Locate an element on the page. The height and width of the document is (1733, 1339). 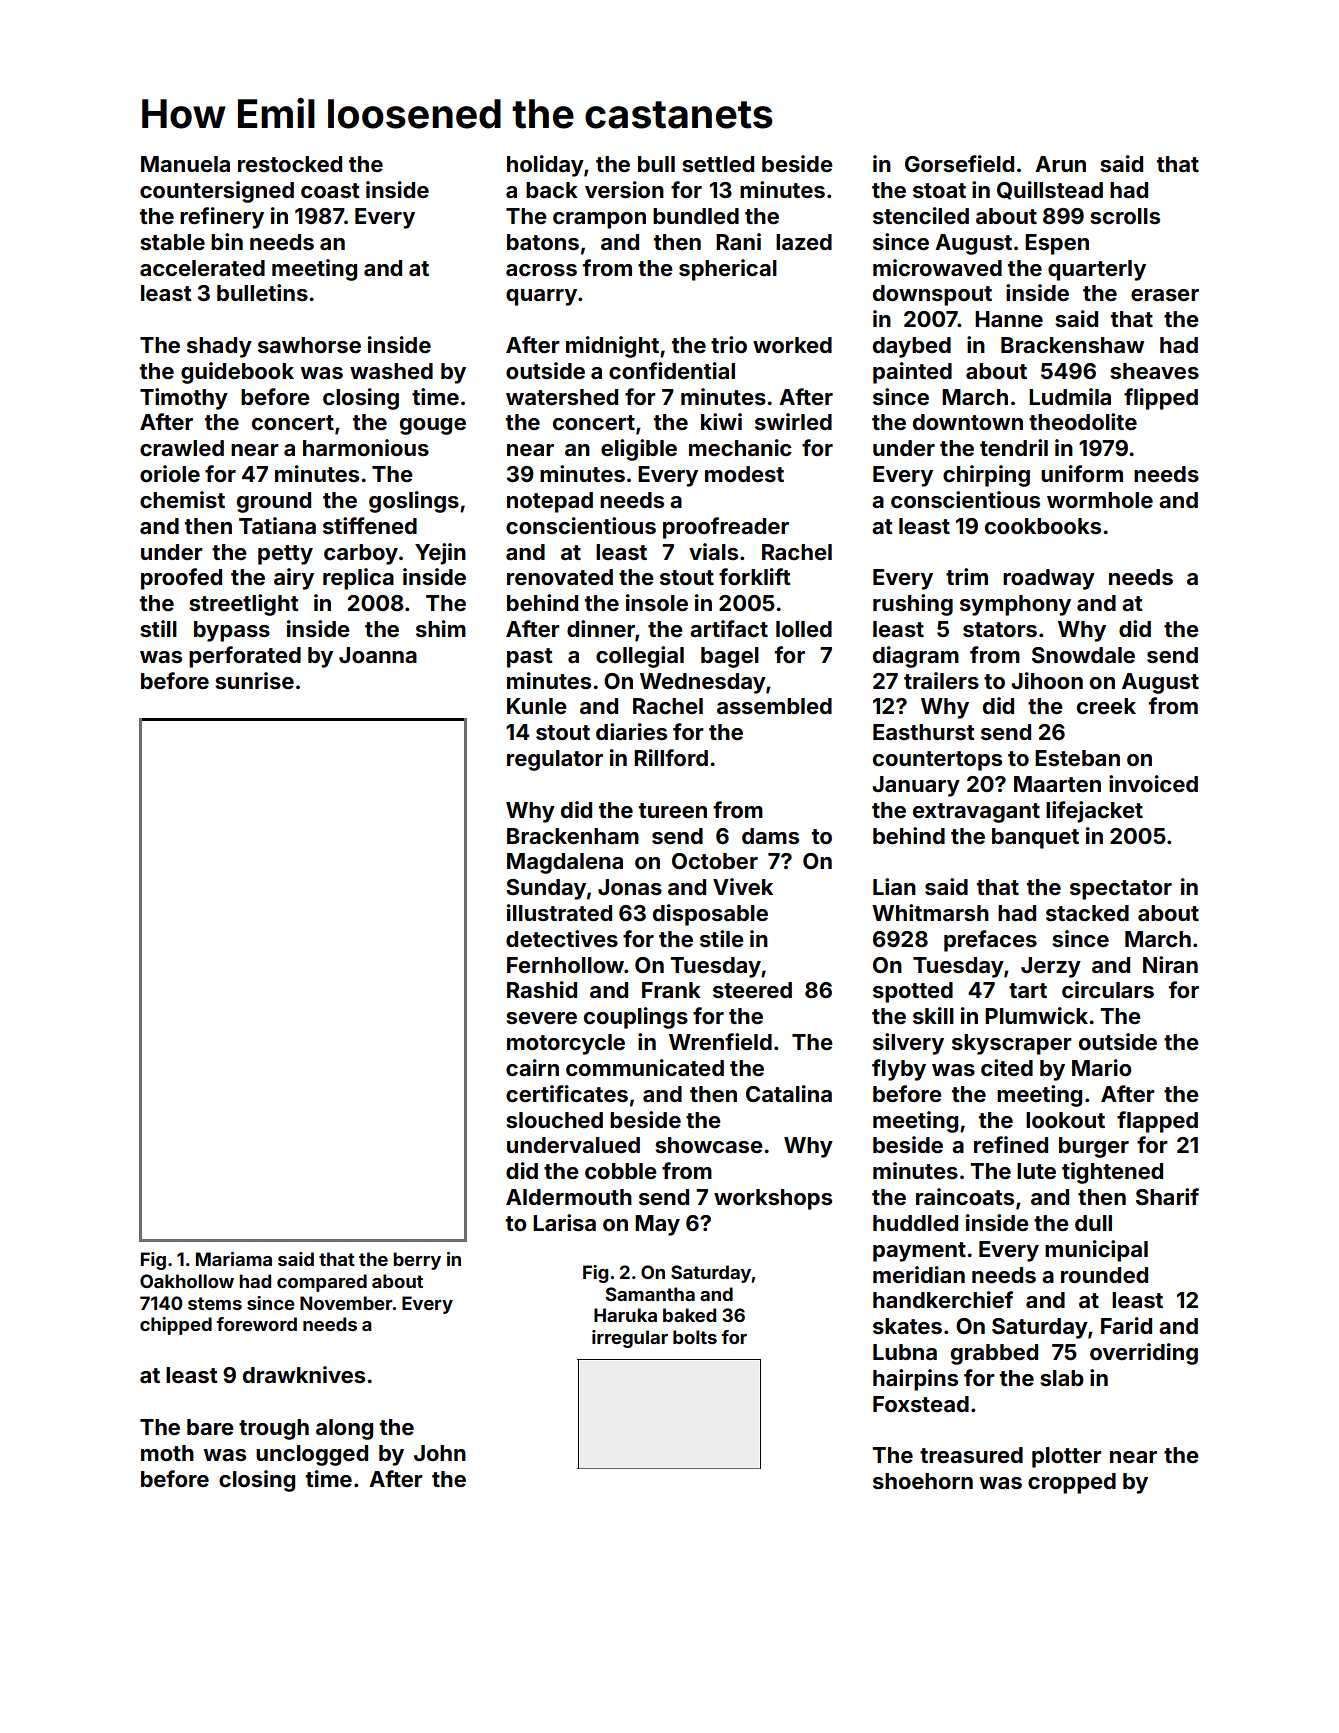
Wrenfield is located at coordinates (720, 1041).
